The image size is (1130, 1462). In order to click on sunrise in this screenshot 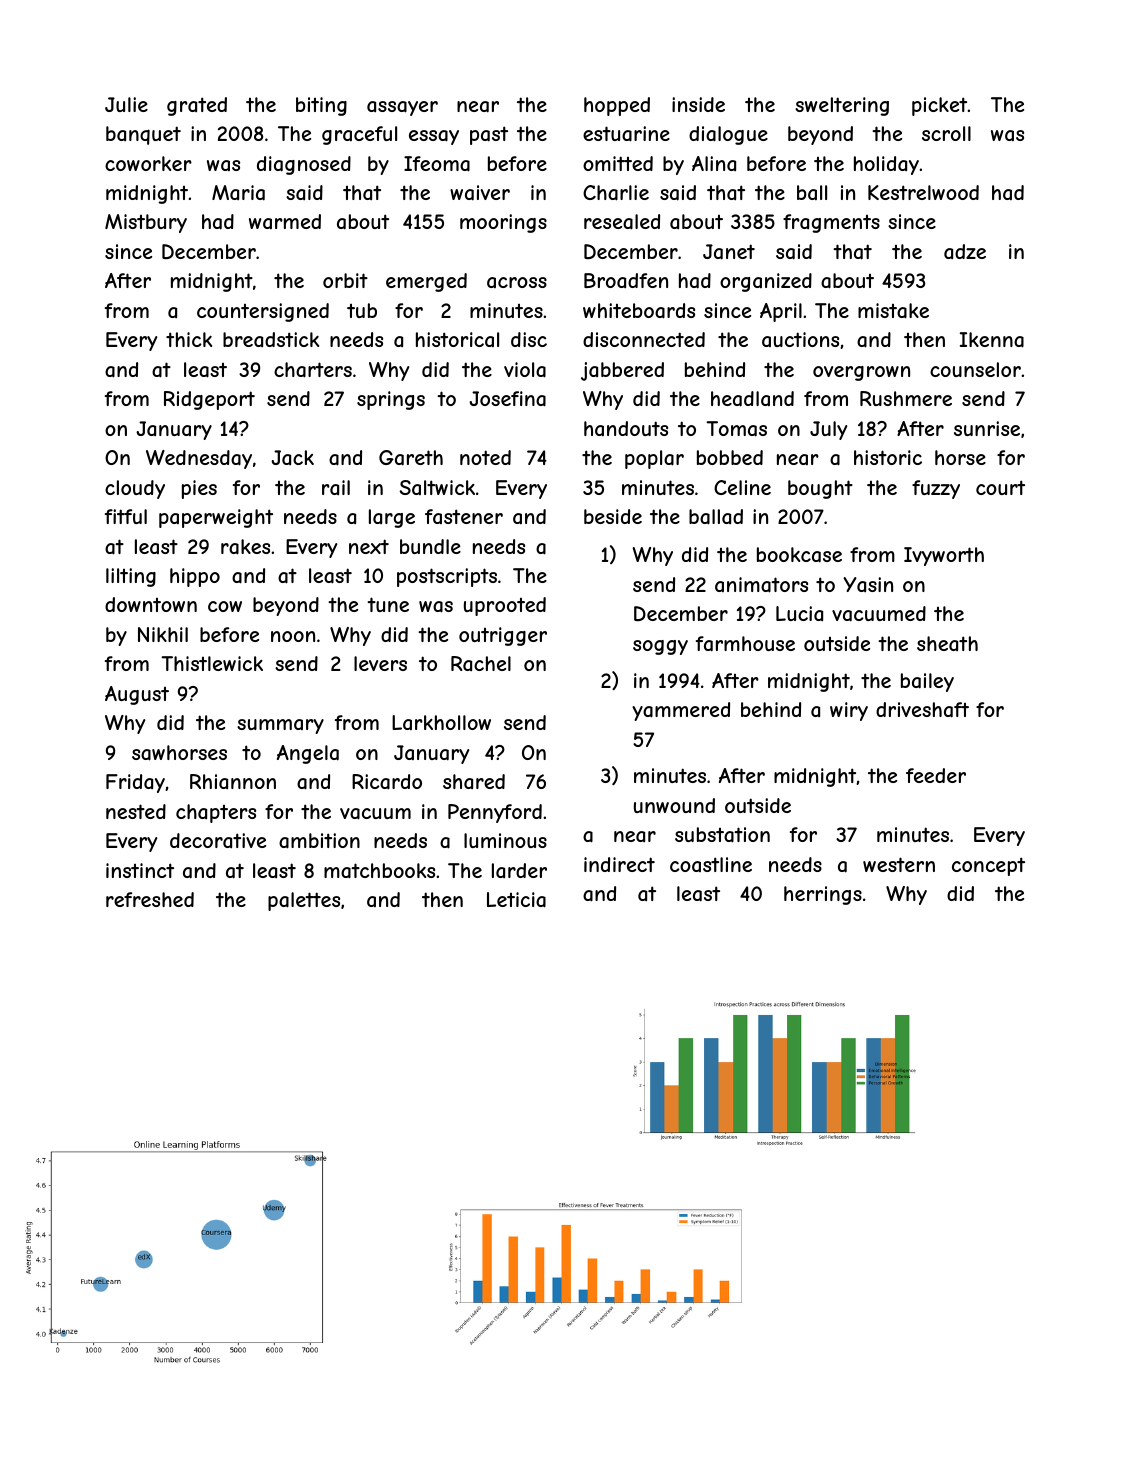, I will do `click(987, 428)`.
